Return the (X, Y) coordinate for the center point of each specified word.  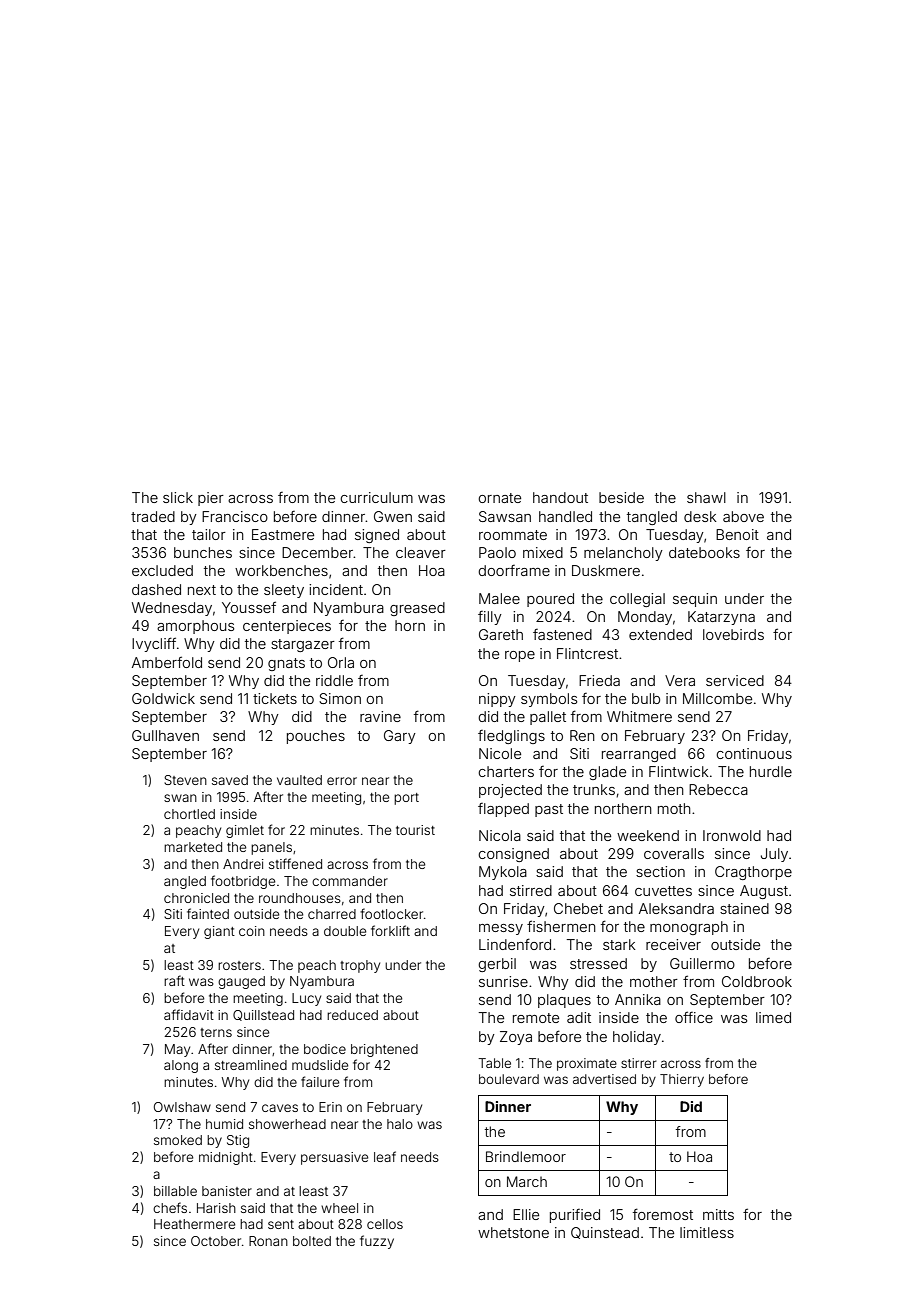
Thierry (682, 1080)
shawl (706, 497)
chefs (170, 1207)
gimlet (245, 831)
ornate (499, 498)
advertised (604, 1079)
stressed (598, 963)
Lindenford (515, 944)
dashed (156, 589)
